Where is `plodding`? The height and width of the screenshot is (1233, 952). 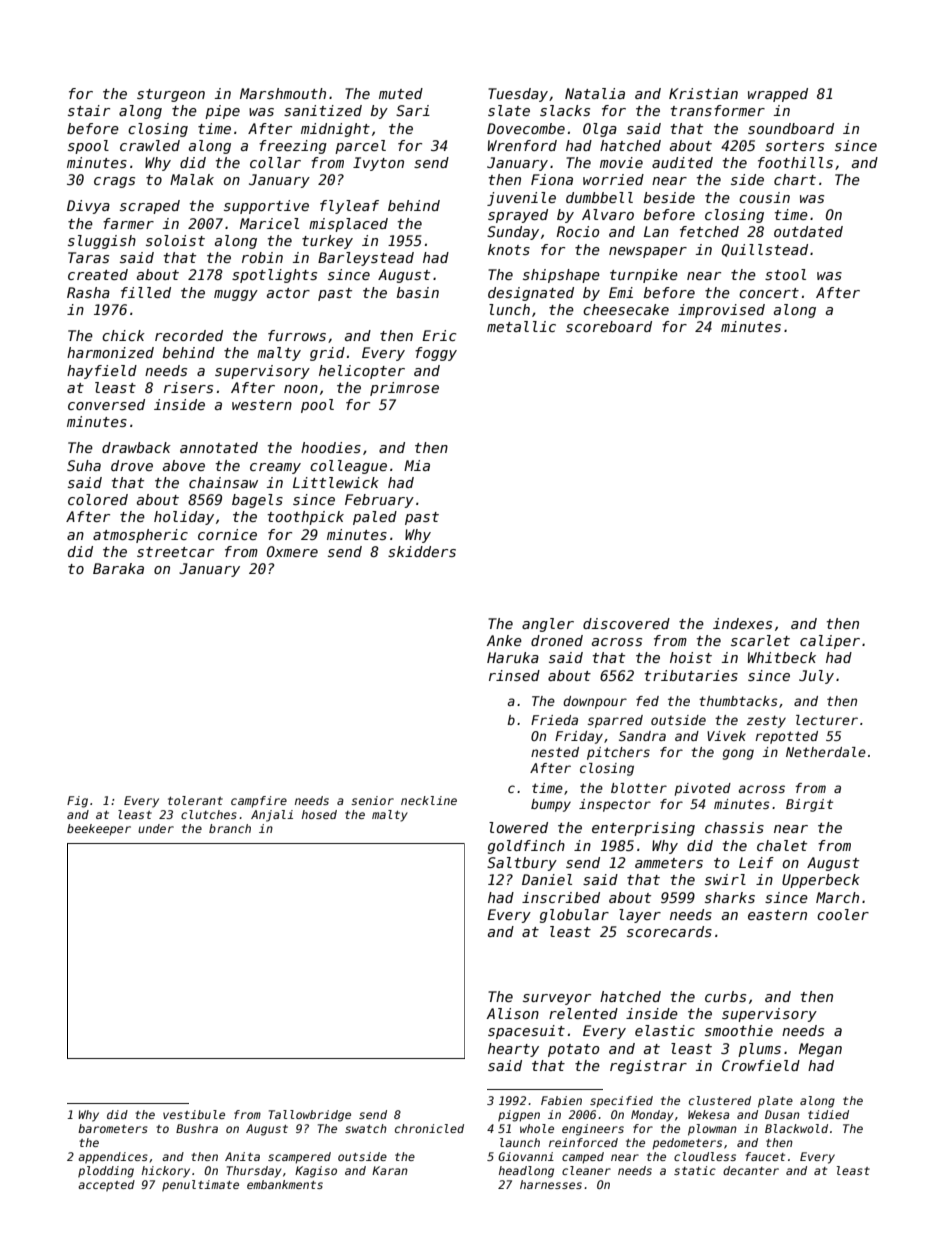 plodding is located at coordinates (106, 1172).
